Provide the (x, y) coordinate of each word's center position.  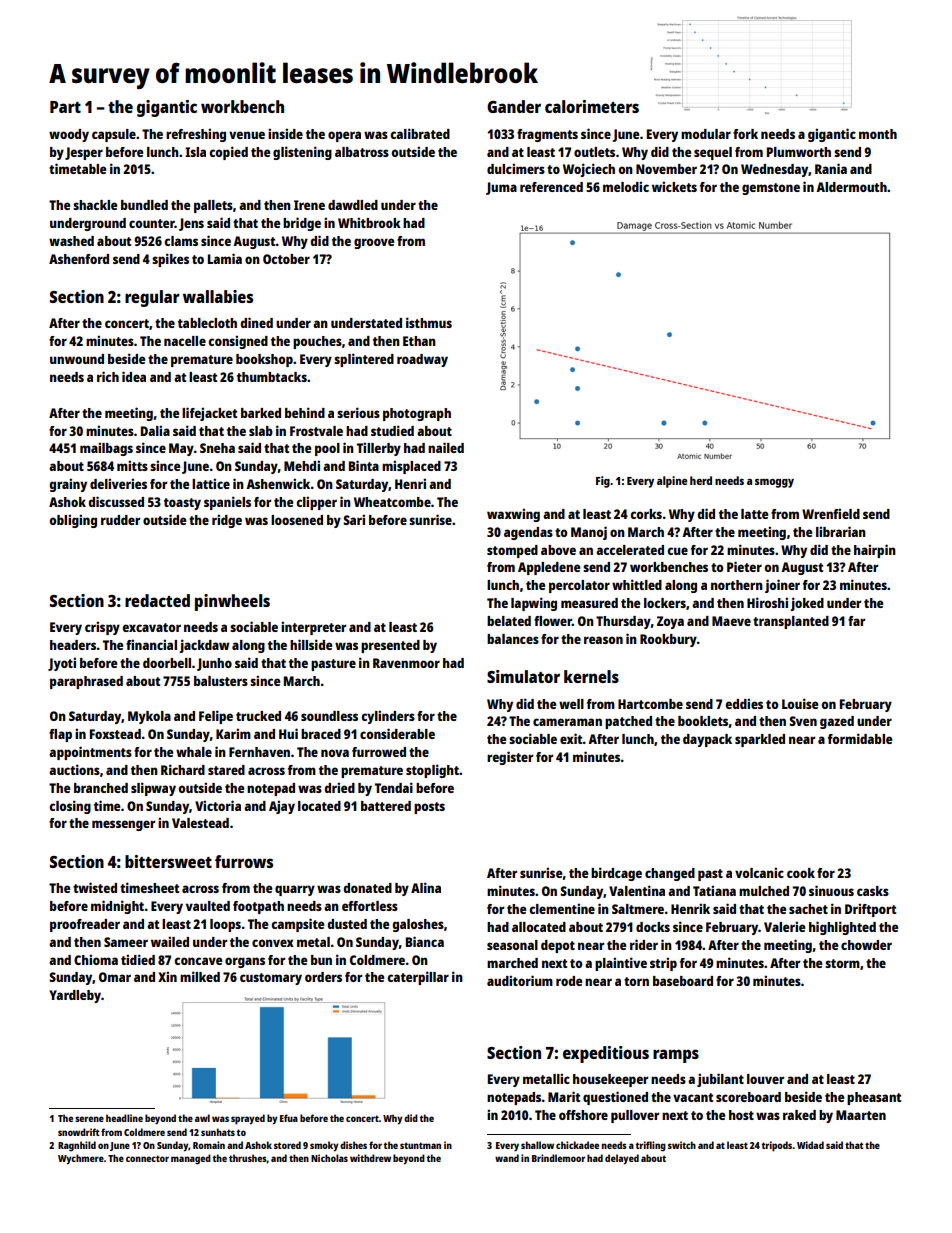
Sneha (217, 448)
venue (247, 135)
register (510, 758)
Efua (289, 1118)
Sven (803, 721)
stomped (512, 551)
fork (745, 134)
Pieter (744, 566)
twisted (95, 887)
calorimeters (592, 106)
